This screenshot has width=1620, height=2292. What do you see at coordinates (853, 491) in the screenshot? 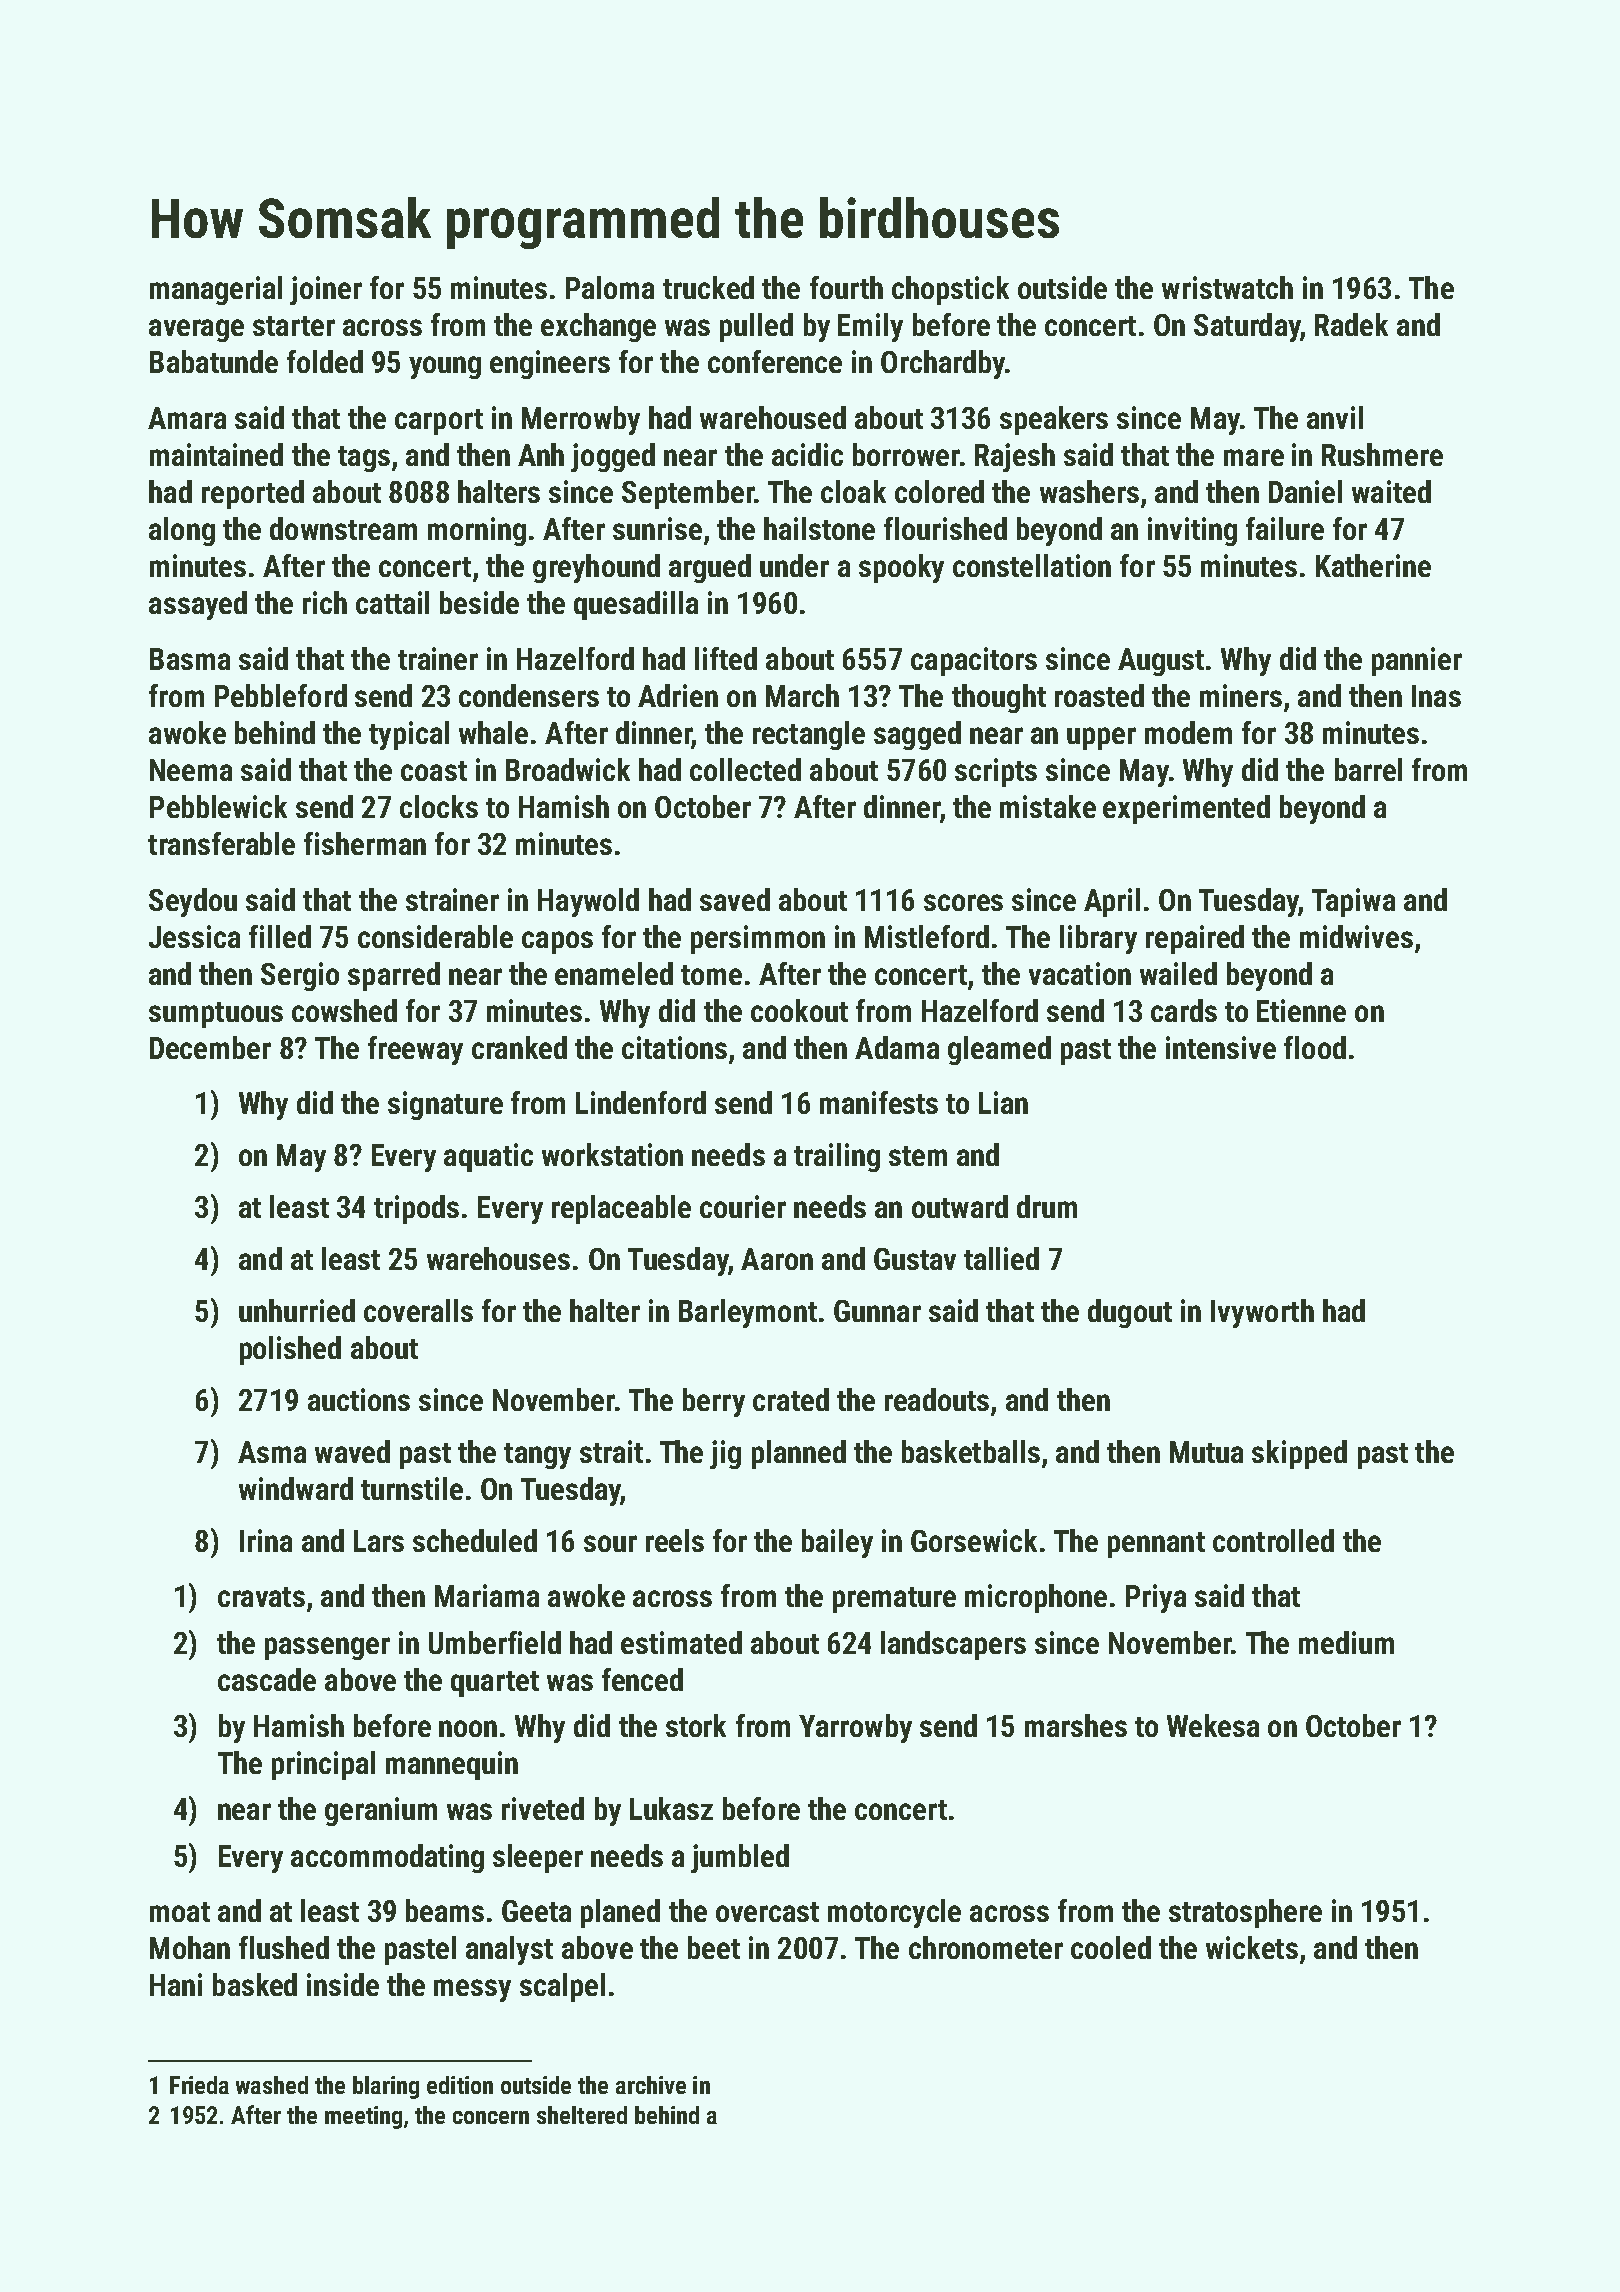
I see `cloak` at bounding box center [853, 491].
